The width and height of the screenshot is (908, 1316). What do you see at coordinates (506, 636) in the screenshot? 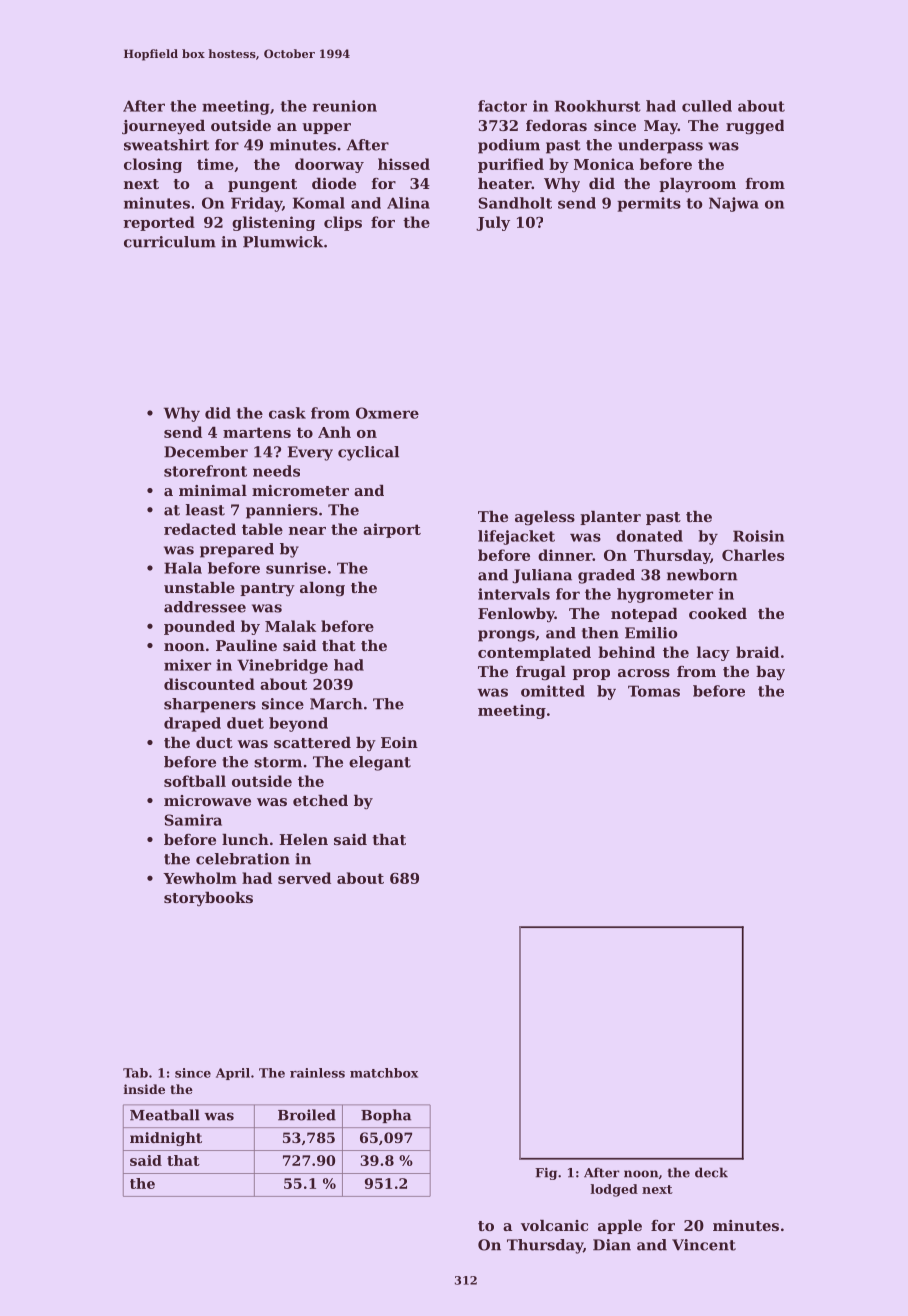
I see `prongs` at bounding box center [506, 636].
